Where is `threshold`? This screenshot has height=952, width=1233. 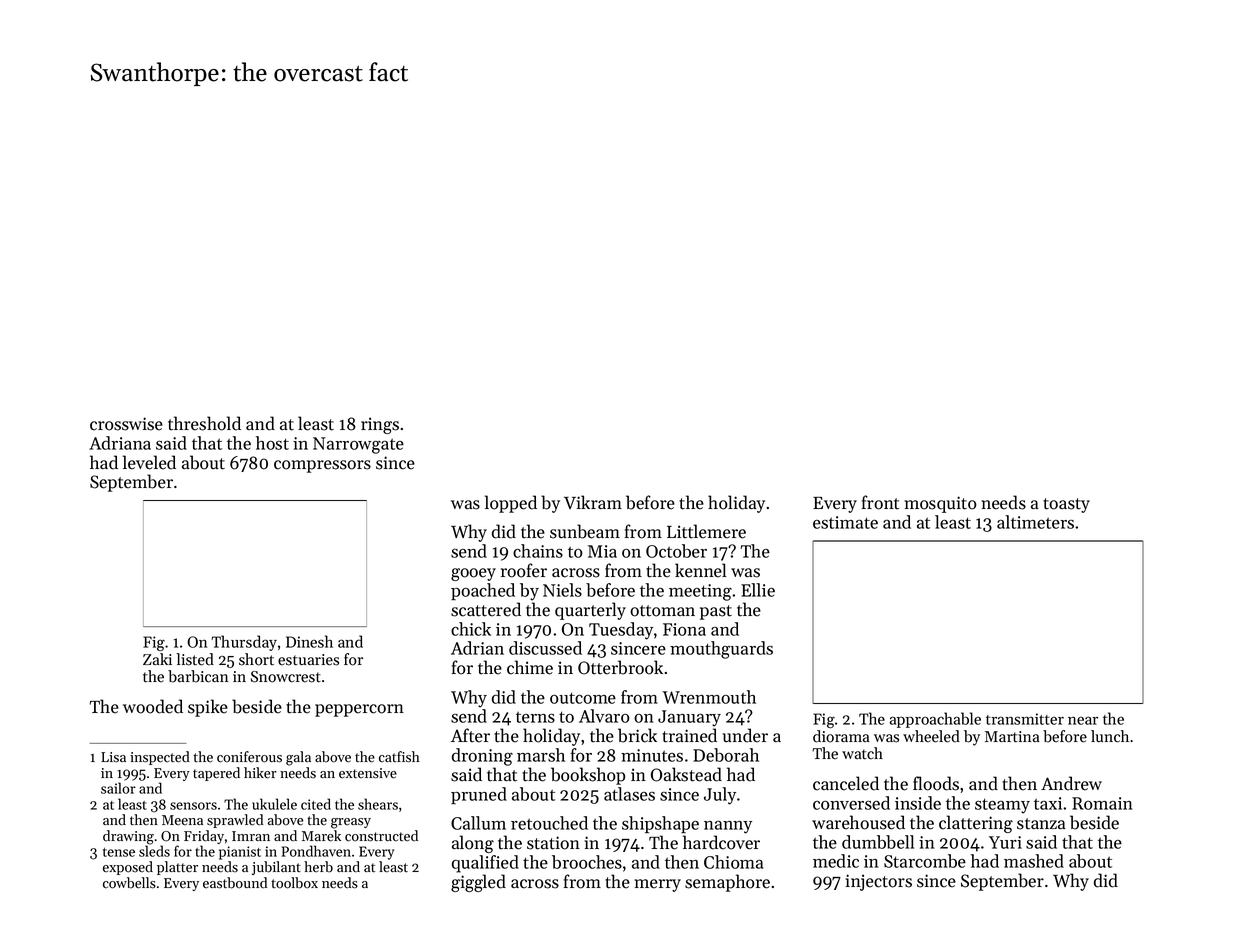 threshold is located at coordinates (204, 423).
